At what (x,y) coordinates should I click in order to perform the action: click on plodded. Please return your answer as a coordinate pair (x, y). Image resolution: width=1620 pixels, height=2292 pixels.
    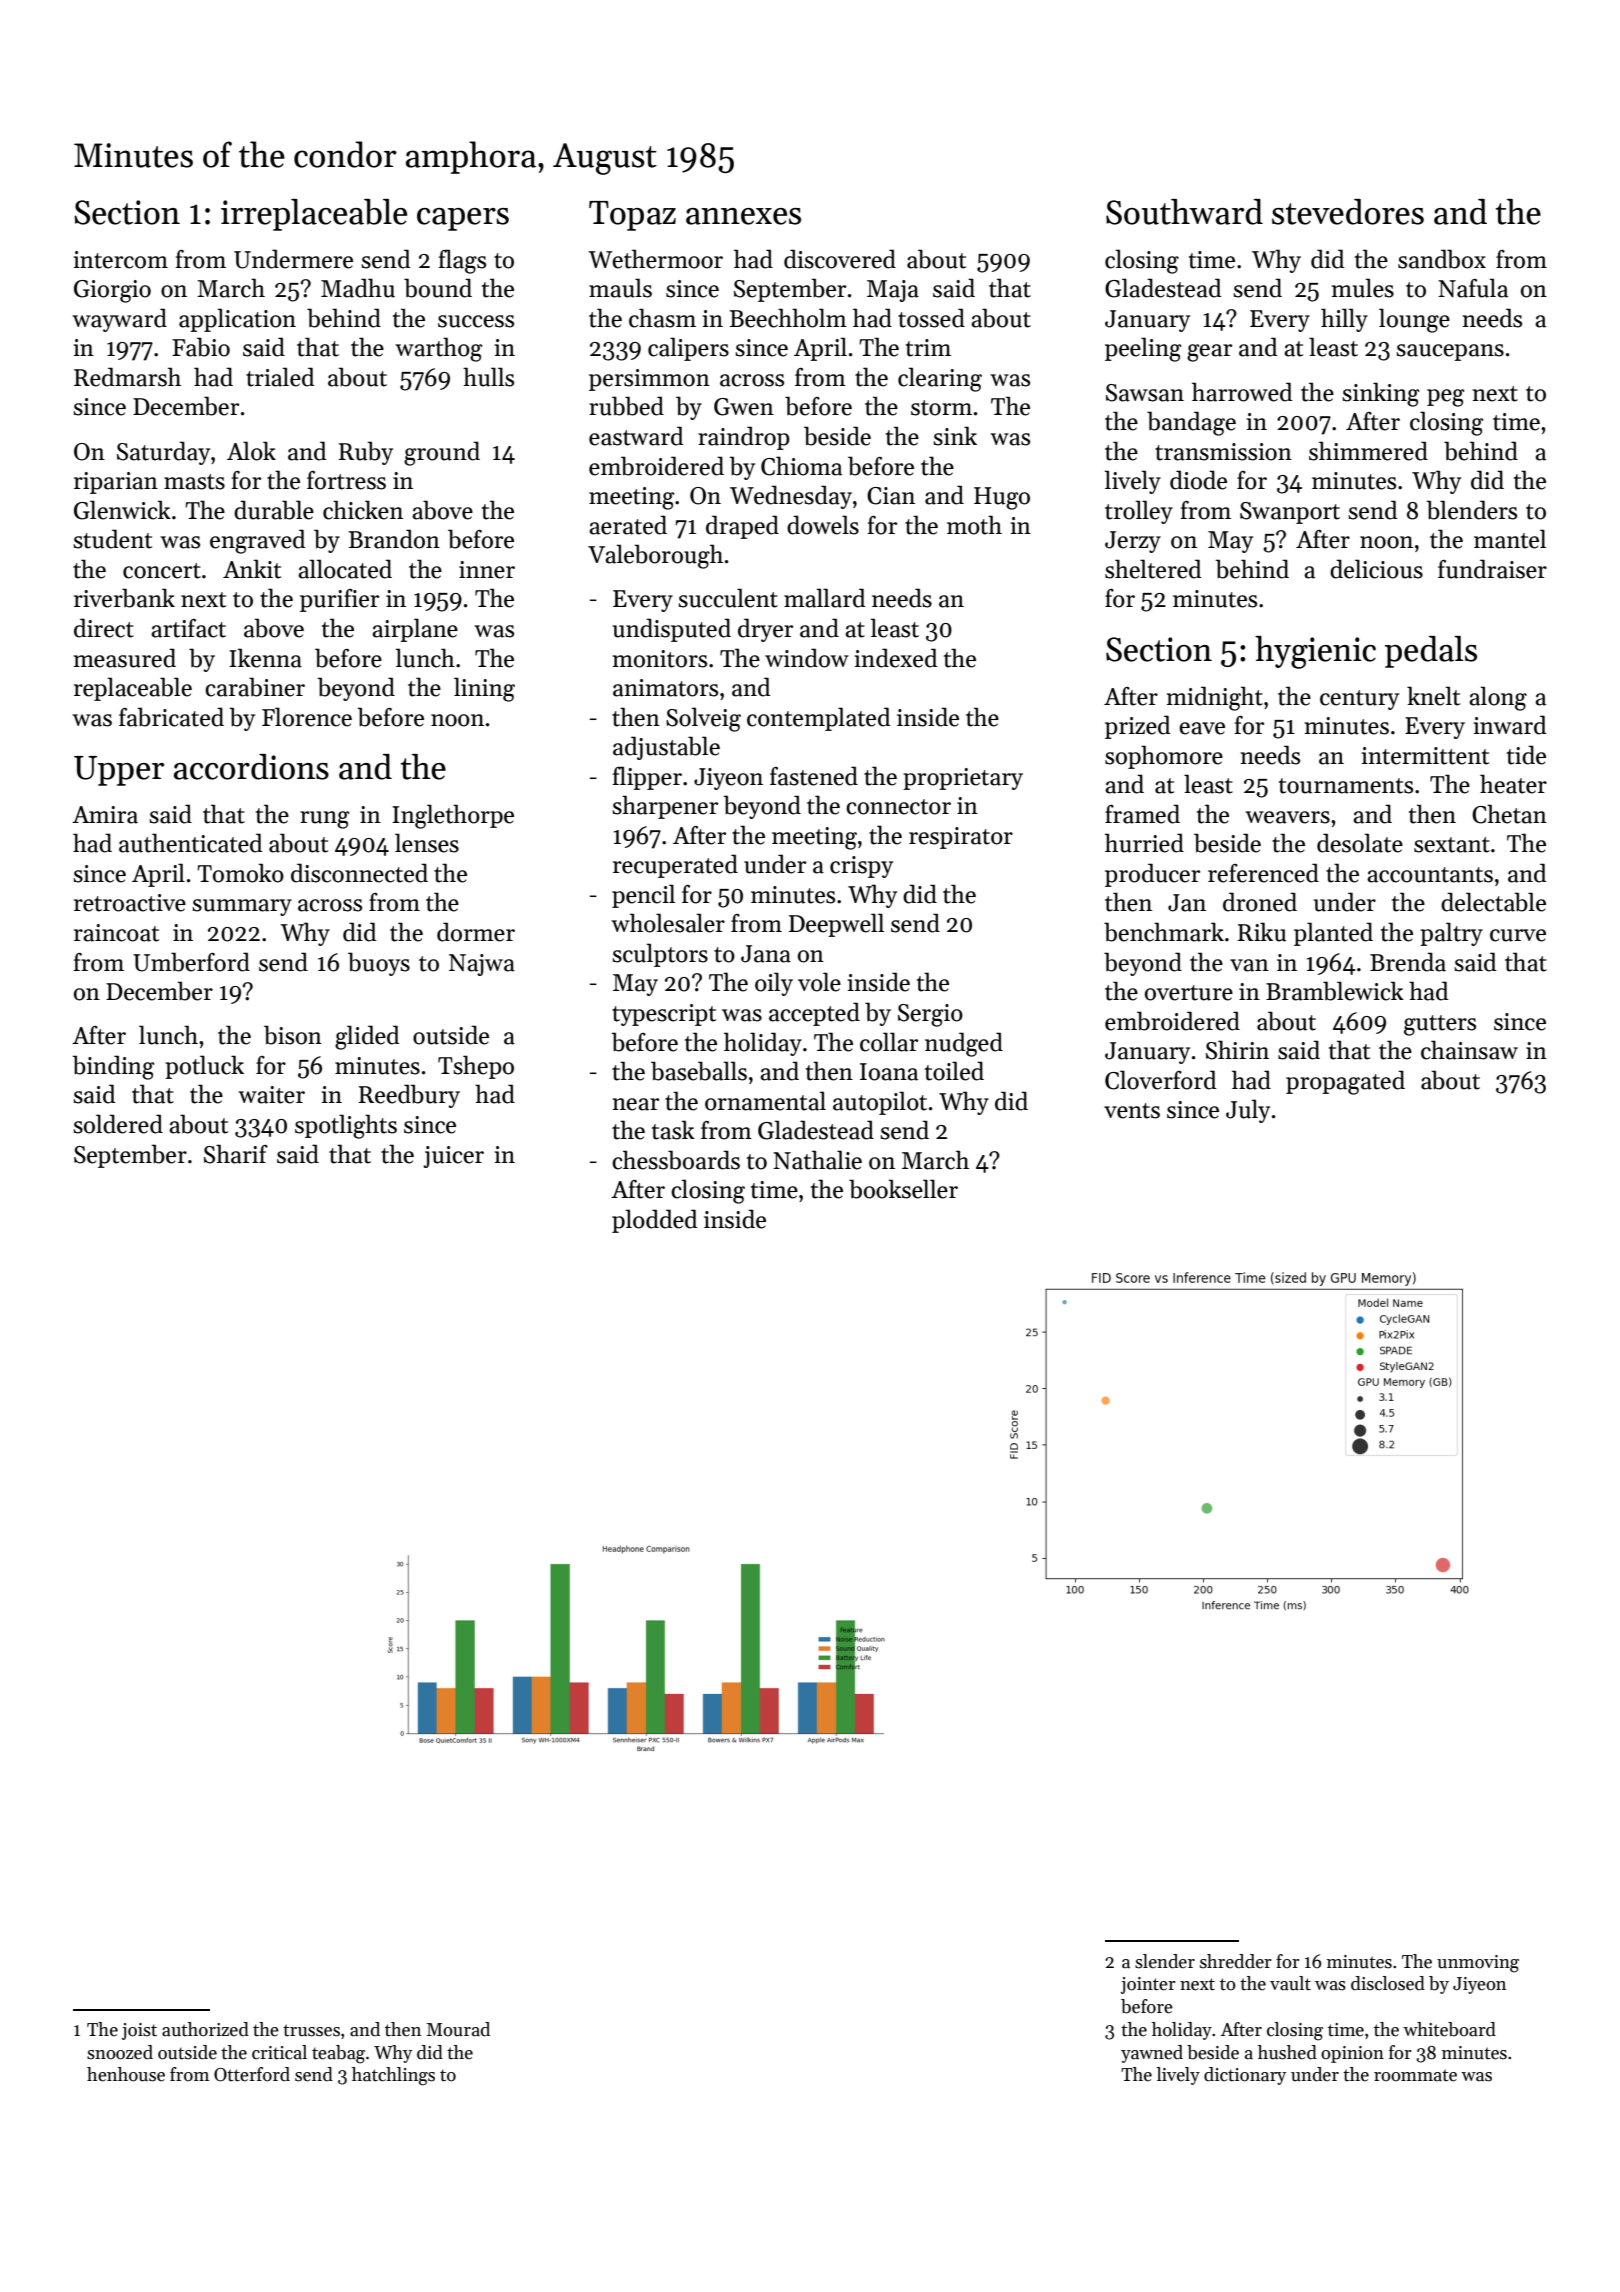
    Looking at the image, I should click on (655, 1221).
